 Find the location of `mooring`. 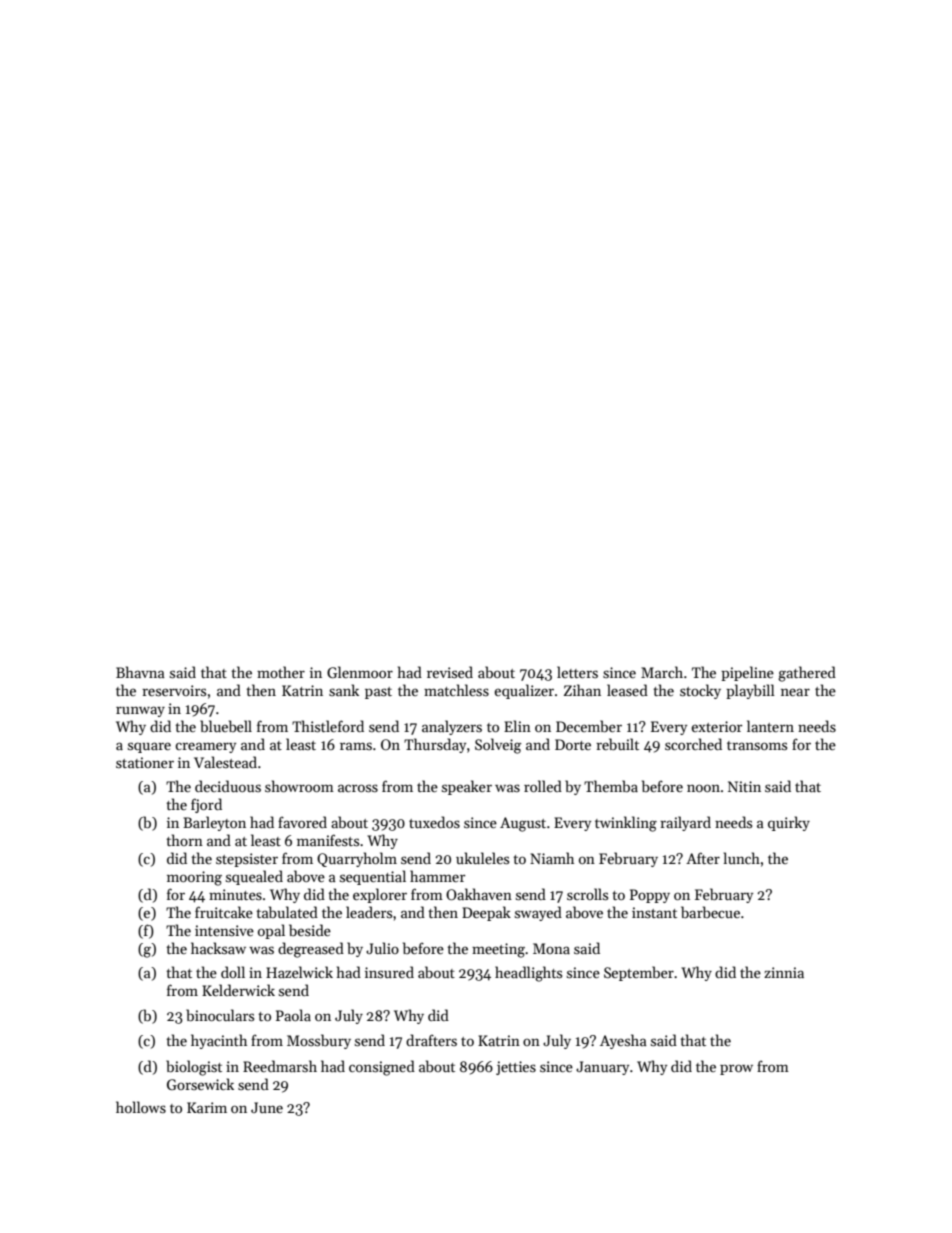

mooring is located at coordinates (194, 878).
